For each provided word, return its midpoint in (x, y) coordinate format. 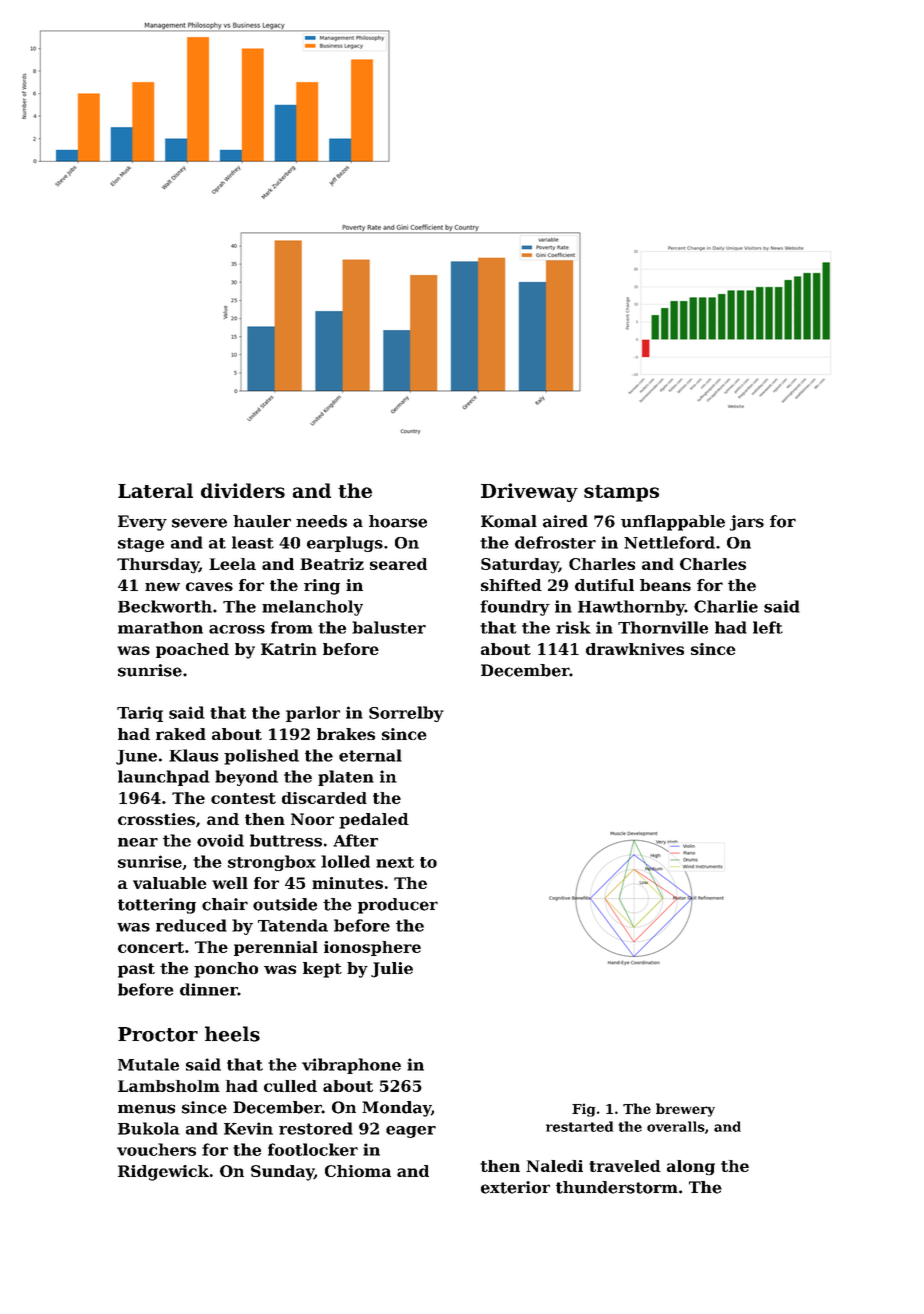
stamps (621, 493)
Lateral (155, 490)
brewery (685, 1110)
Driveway (529, 492)
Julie (392, 970)
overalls (676, 1126)
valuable (170, 883)
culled (290, 1086)
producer (398, 906)
